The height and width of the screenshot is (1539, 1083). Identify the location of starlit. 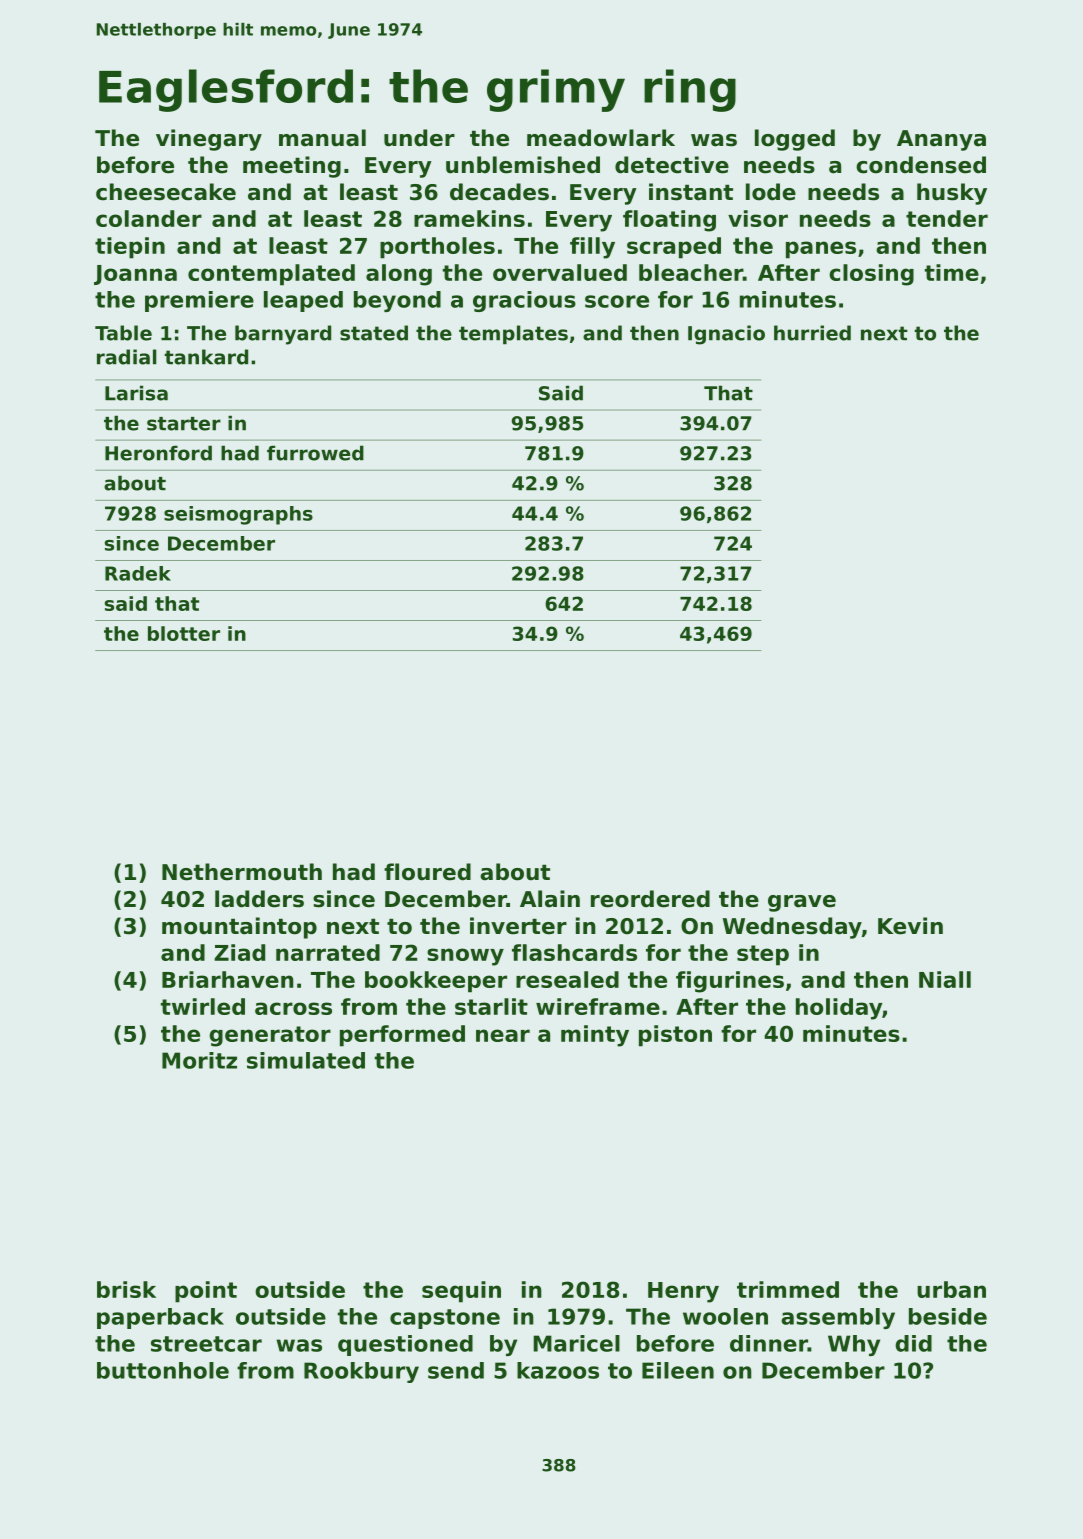
(491, 1006).
